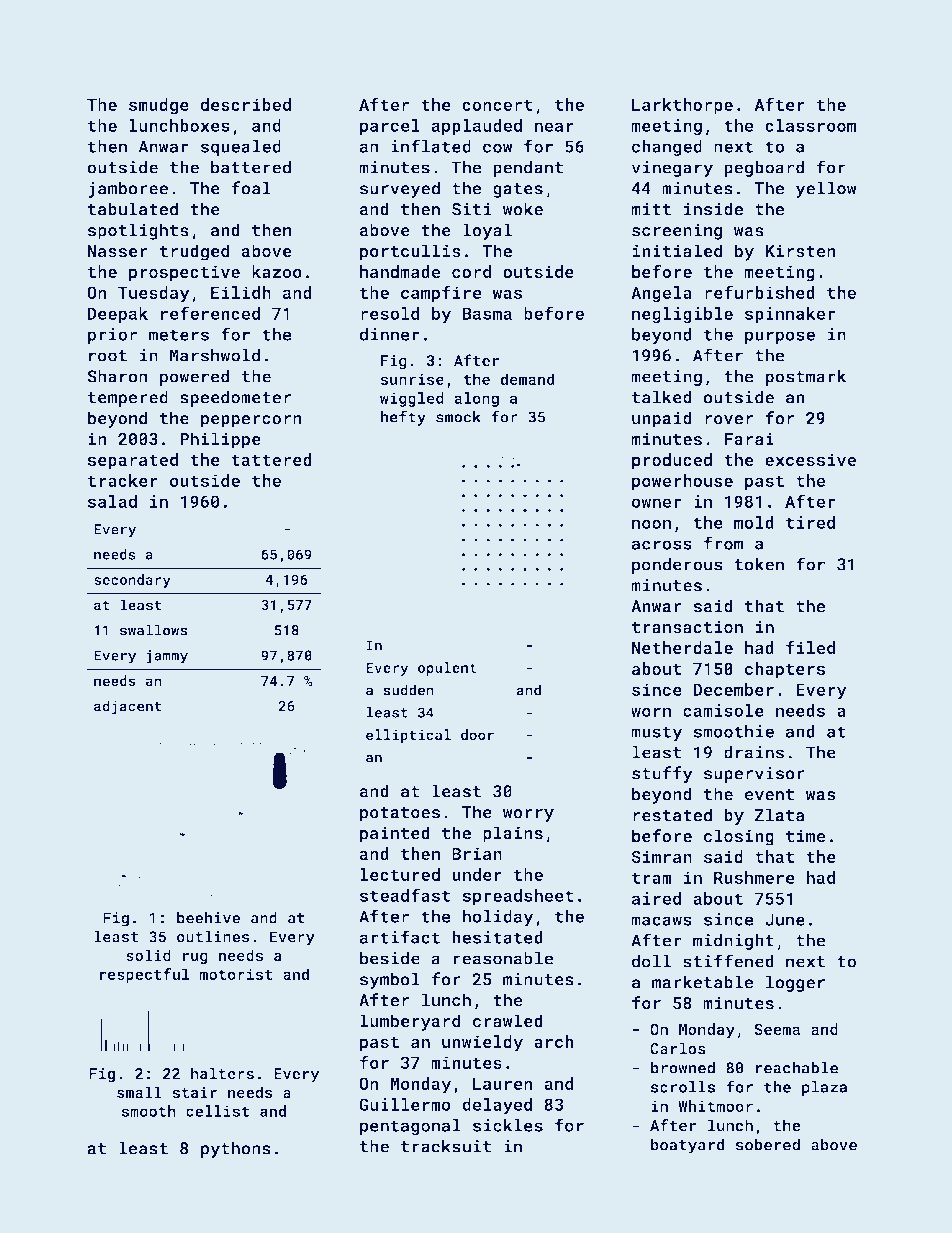  Describe the element at coordinates (251, 421) in the image. I see `peppercorn` at that location.
